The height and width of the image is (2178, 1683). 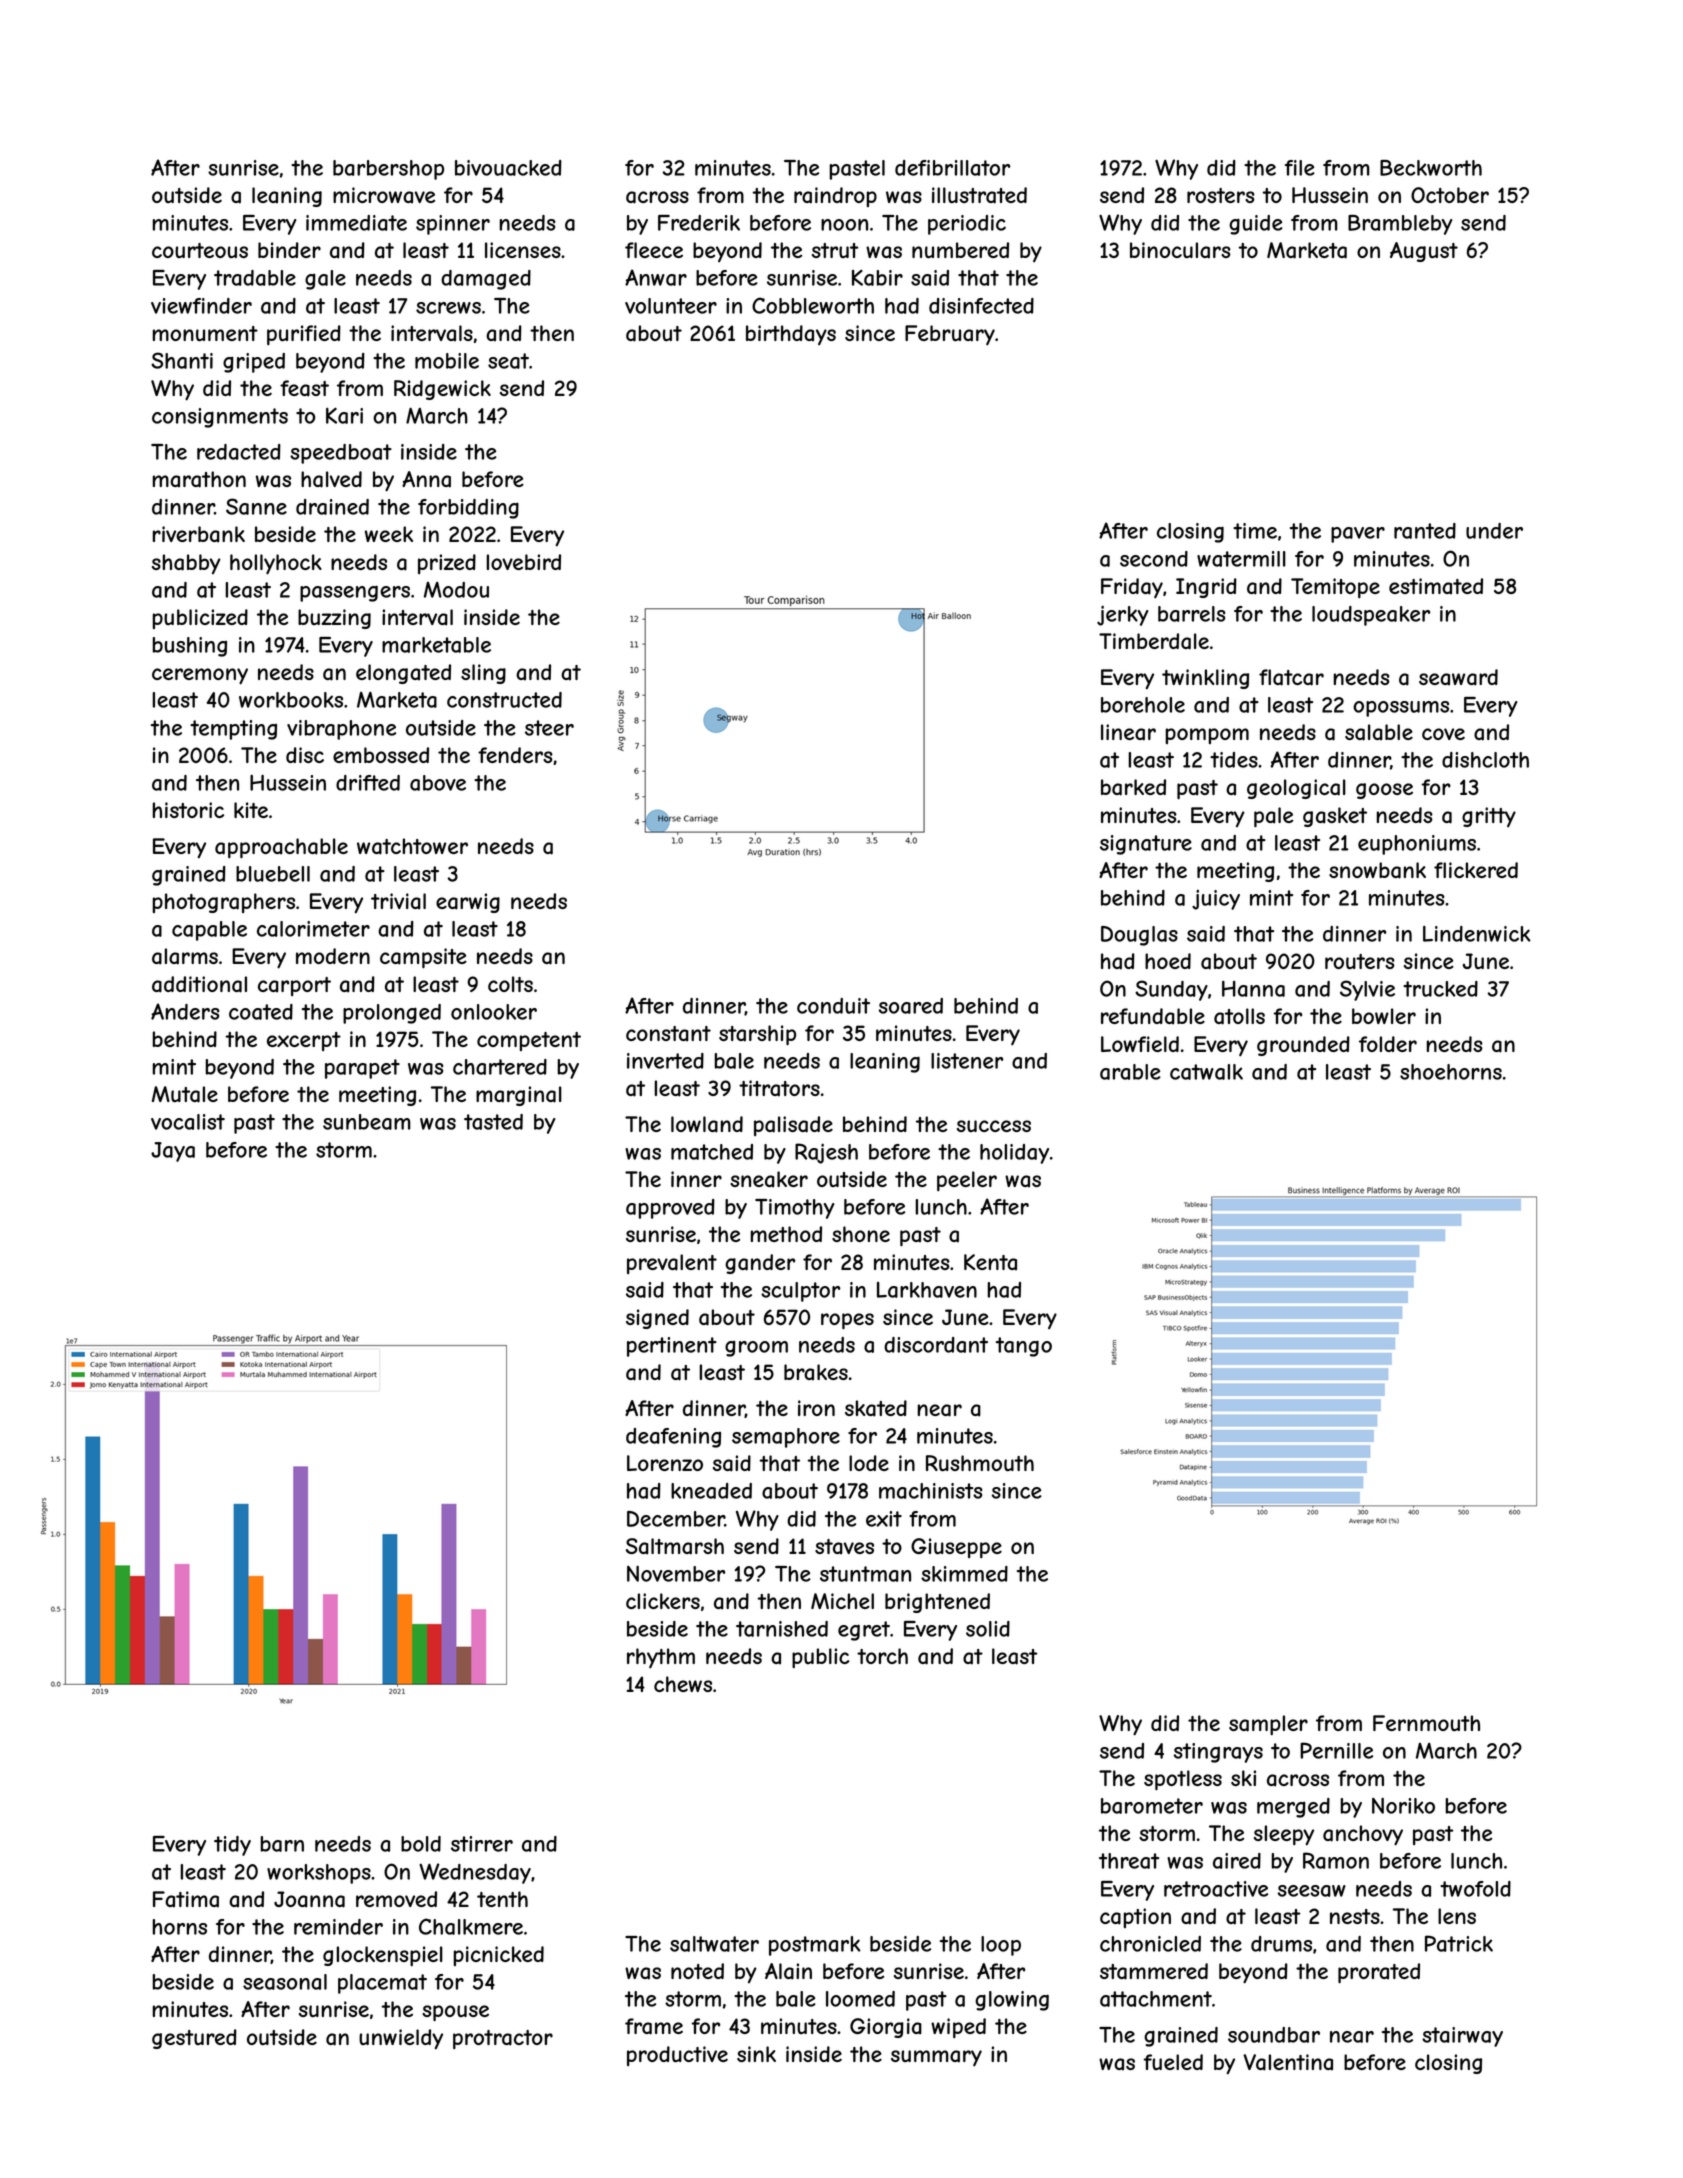 I want to click on protractor, so click(x=503, y=2039).
